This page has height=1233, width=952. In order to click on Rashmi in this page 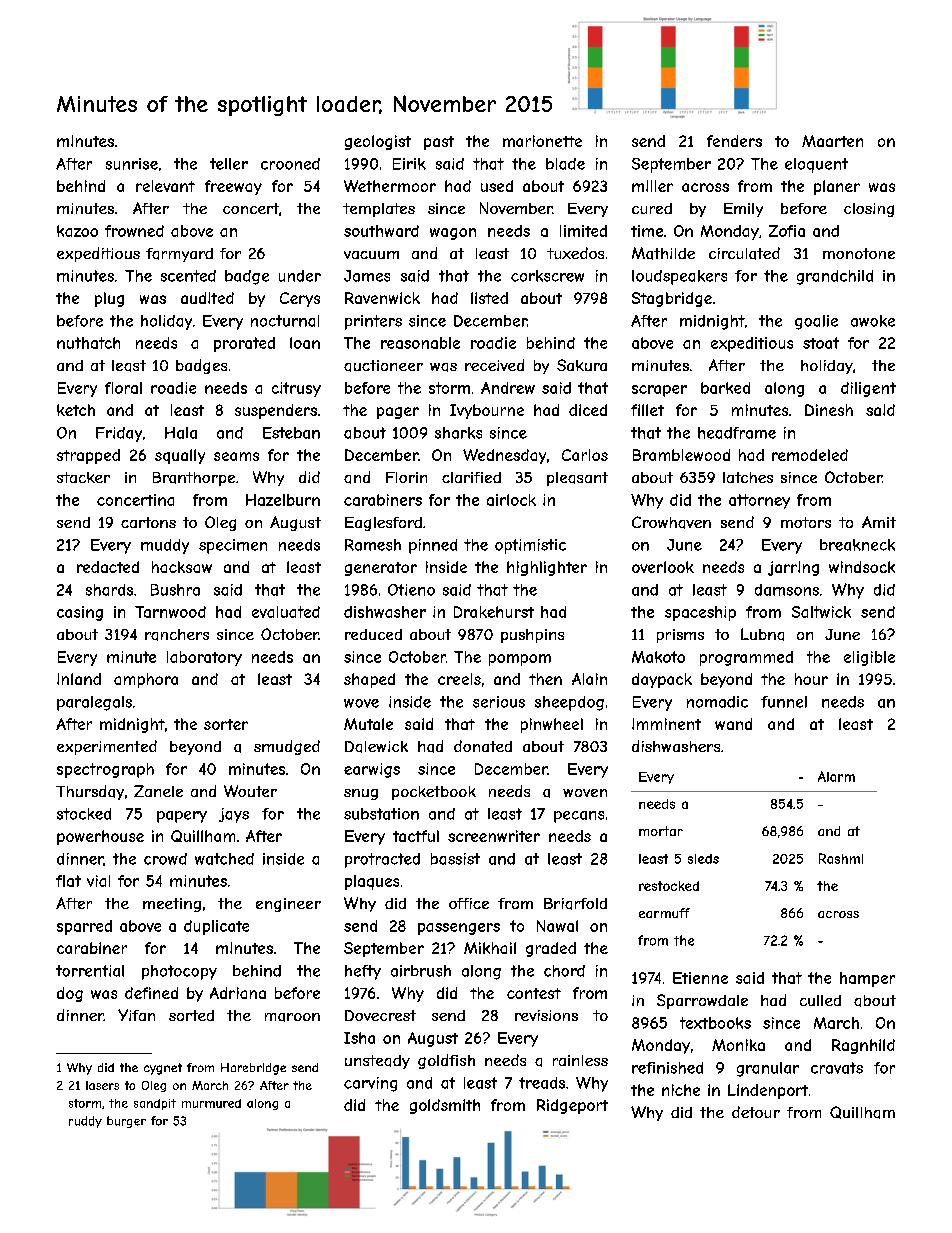, I will do `click(841, 858)`.
